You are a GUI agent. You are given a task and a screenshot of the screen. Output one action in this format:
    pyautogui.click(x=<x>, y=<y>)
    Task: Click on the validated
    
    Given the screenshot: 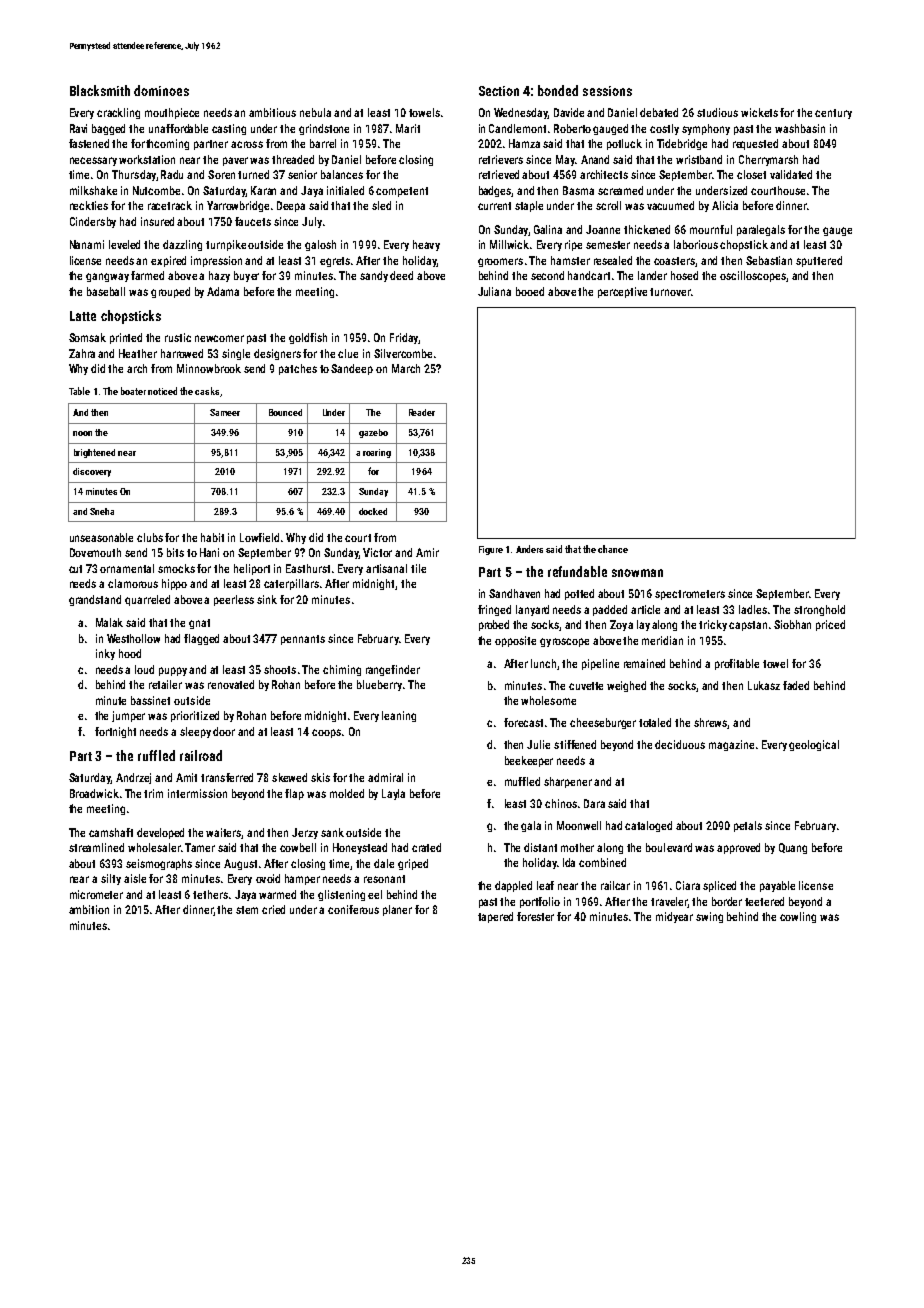 What is the action you would take?
    pyautogui.click(x=791, y=174)
